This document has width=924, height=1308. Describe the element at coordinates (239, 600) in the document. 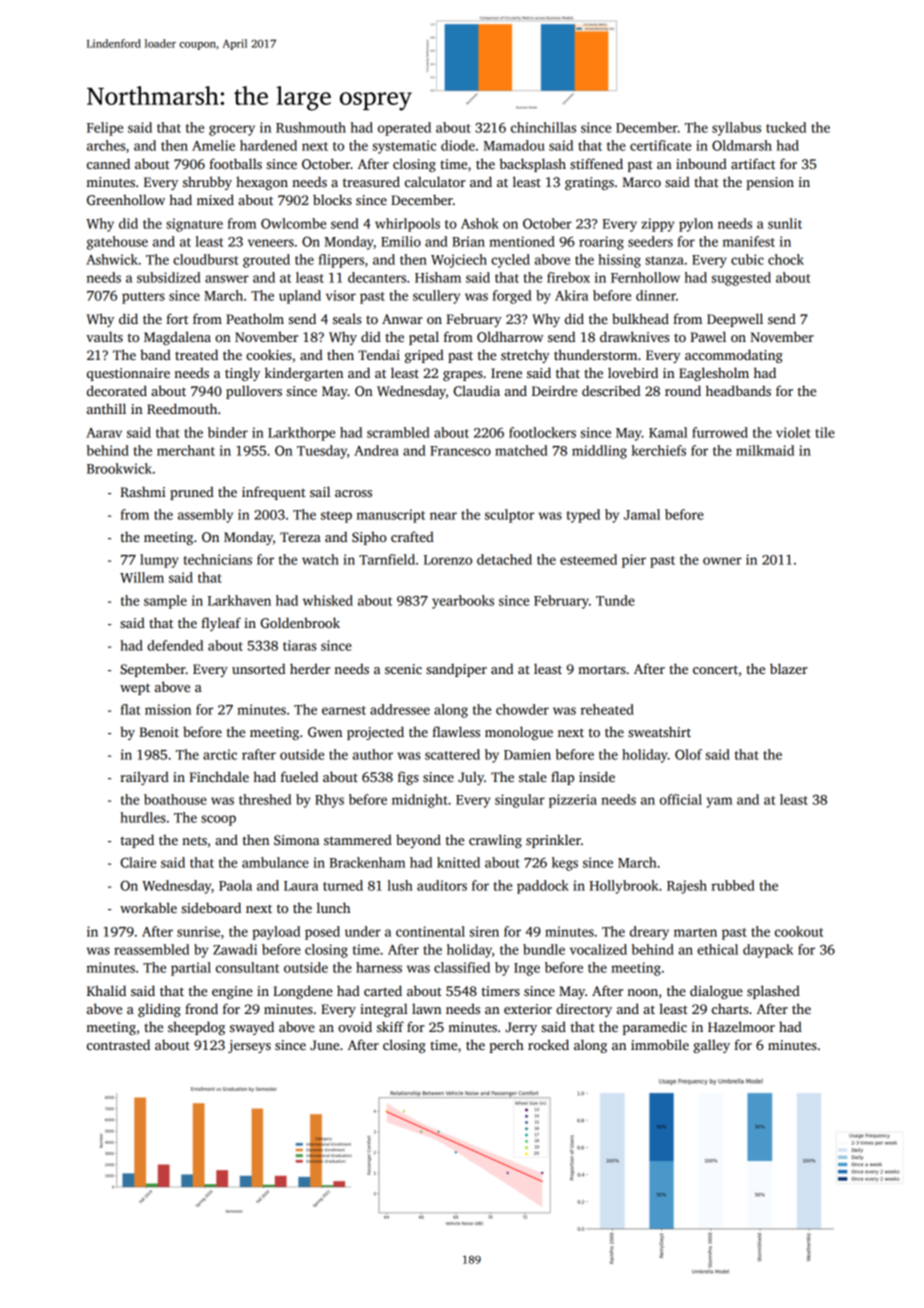

I see `Larkhaven` at that location.
